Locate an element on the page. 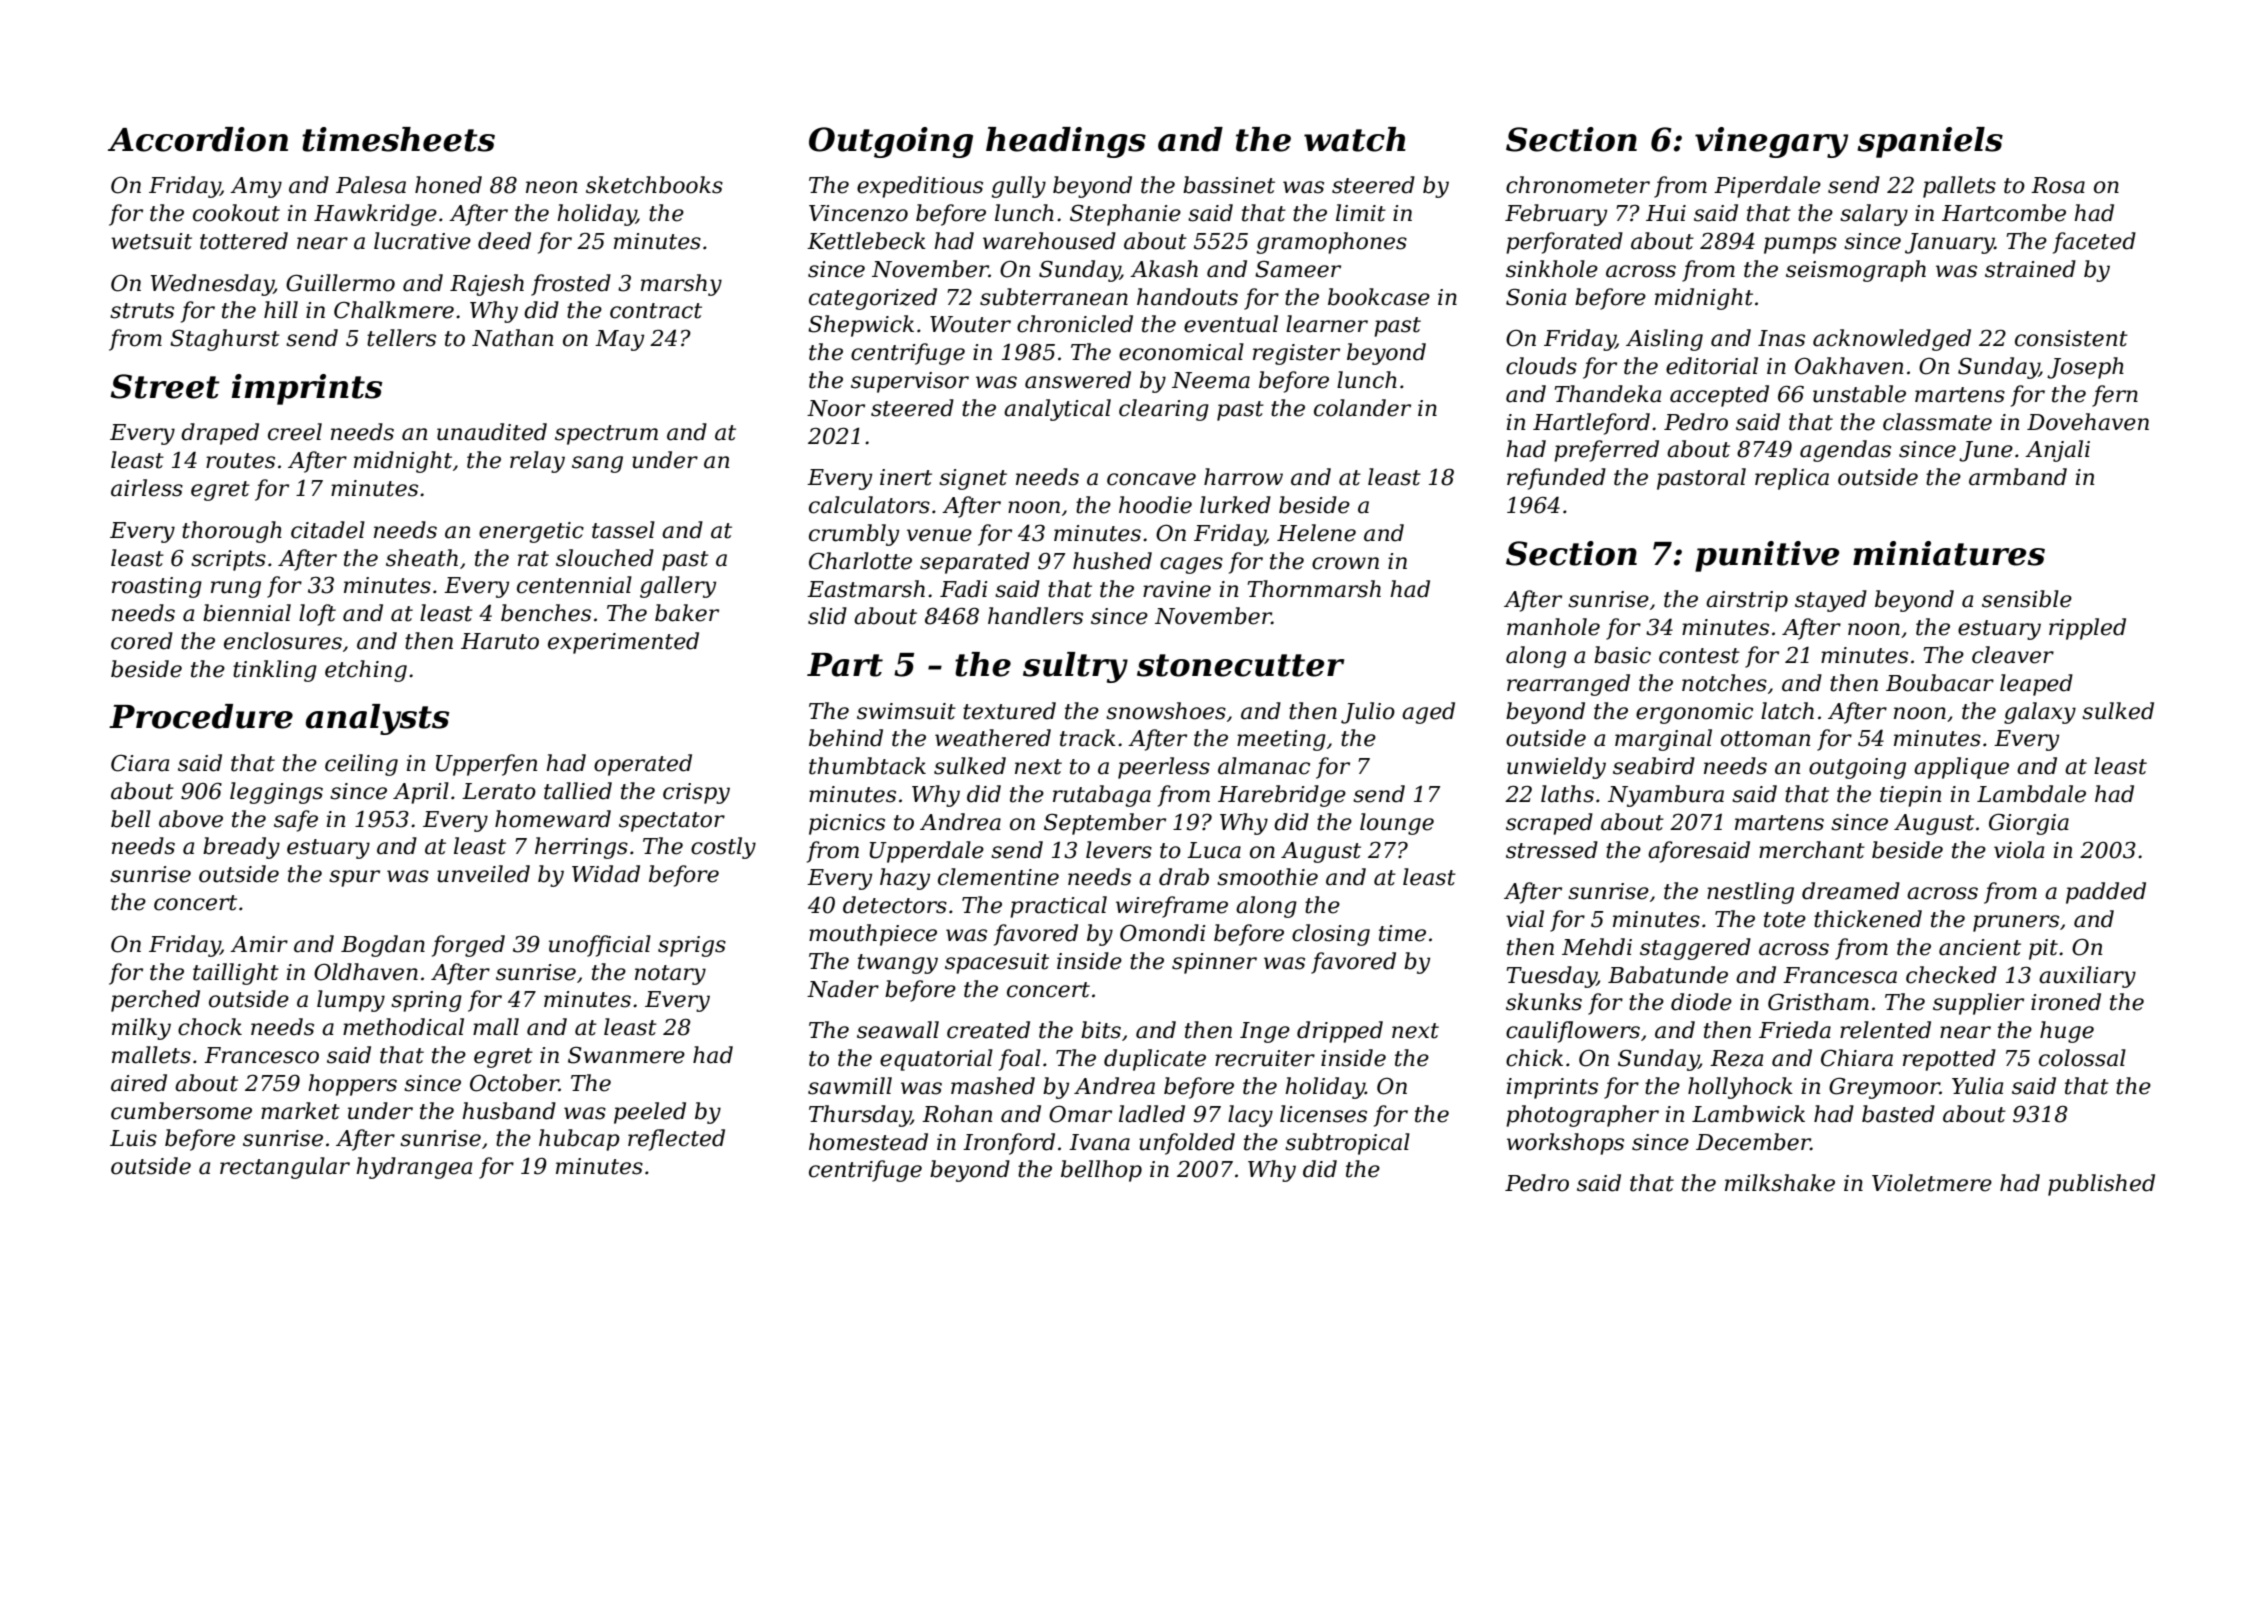 This image has height=1603, width=2267. Luis is located at coordinates (133, 1138).
